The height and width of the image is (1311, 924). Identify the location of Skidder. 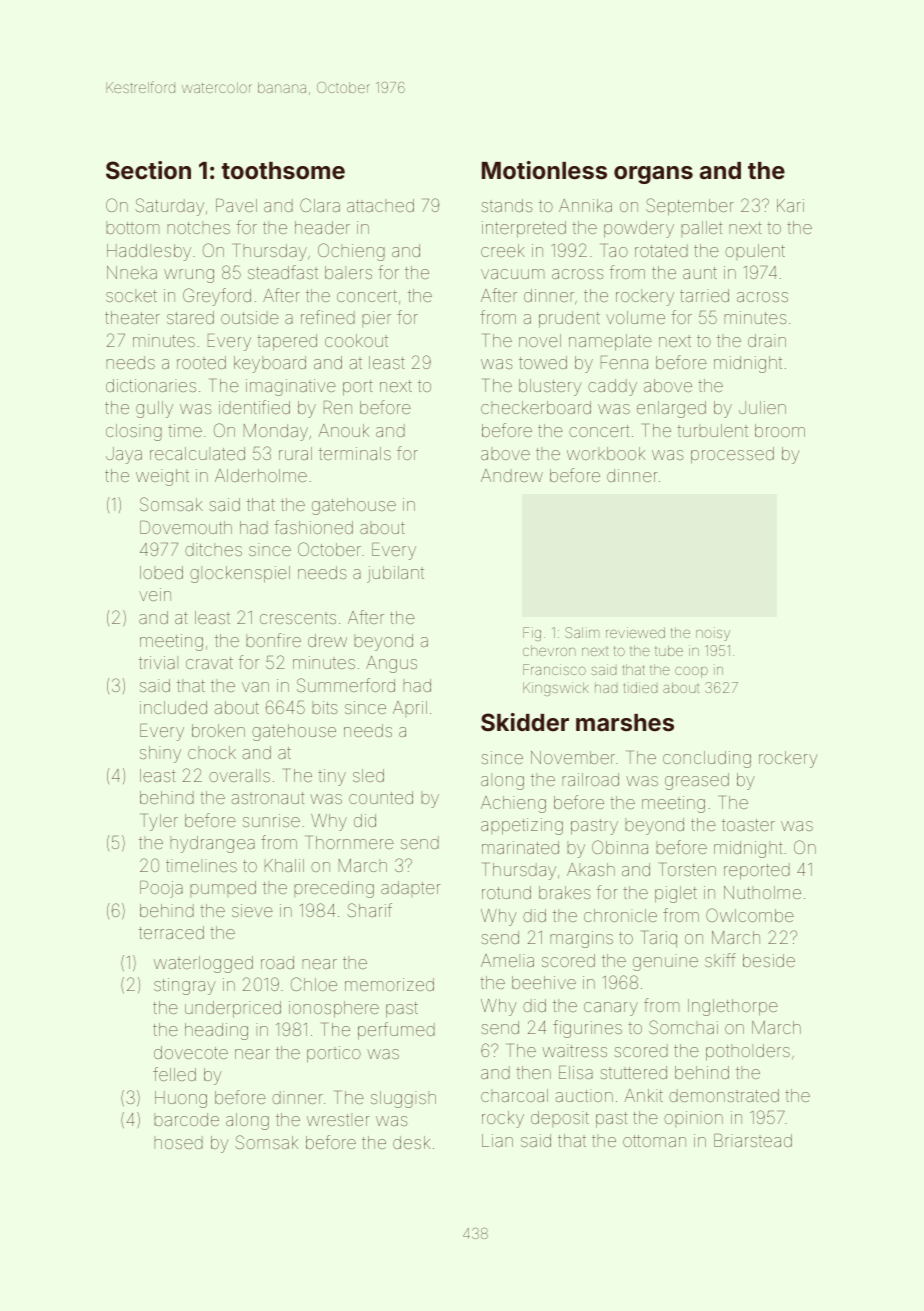
(525, 722).
